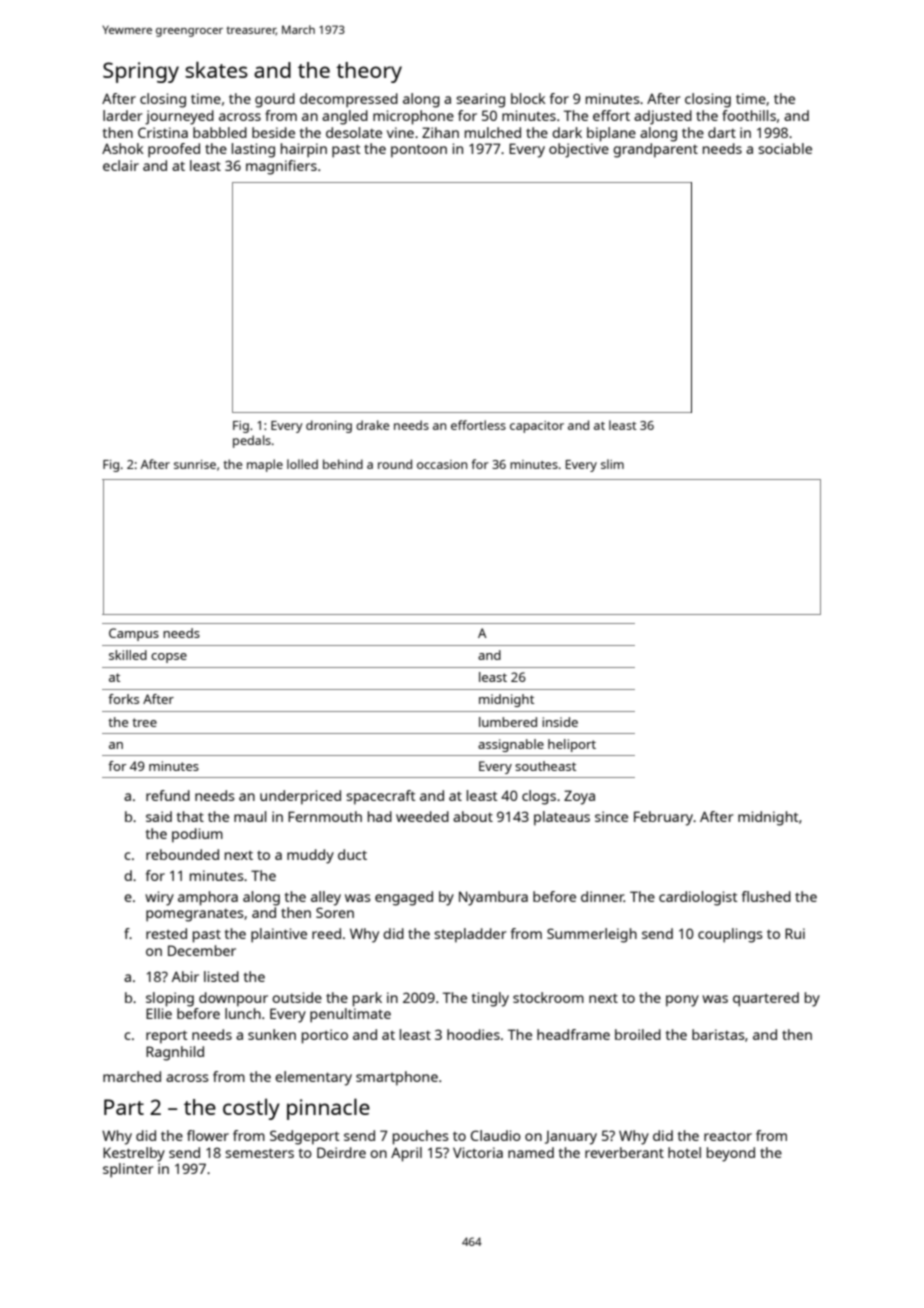 The width and height of the screenshot is (924, 1308). What do you see at coordinates (144, 722) in the screenshot?
I see `tree` at bounding box center [144, 722].
